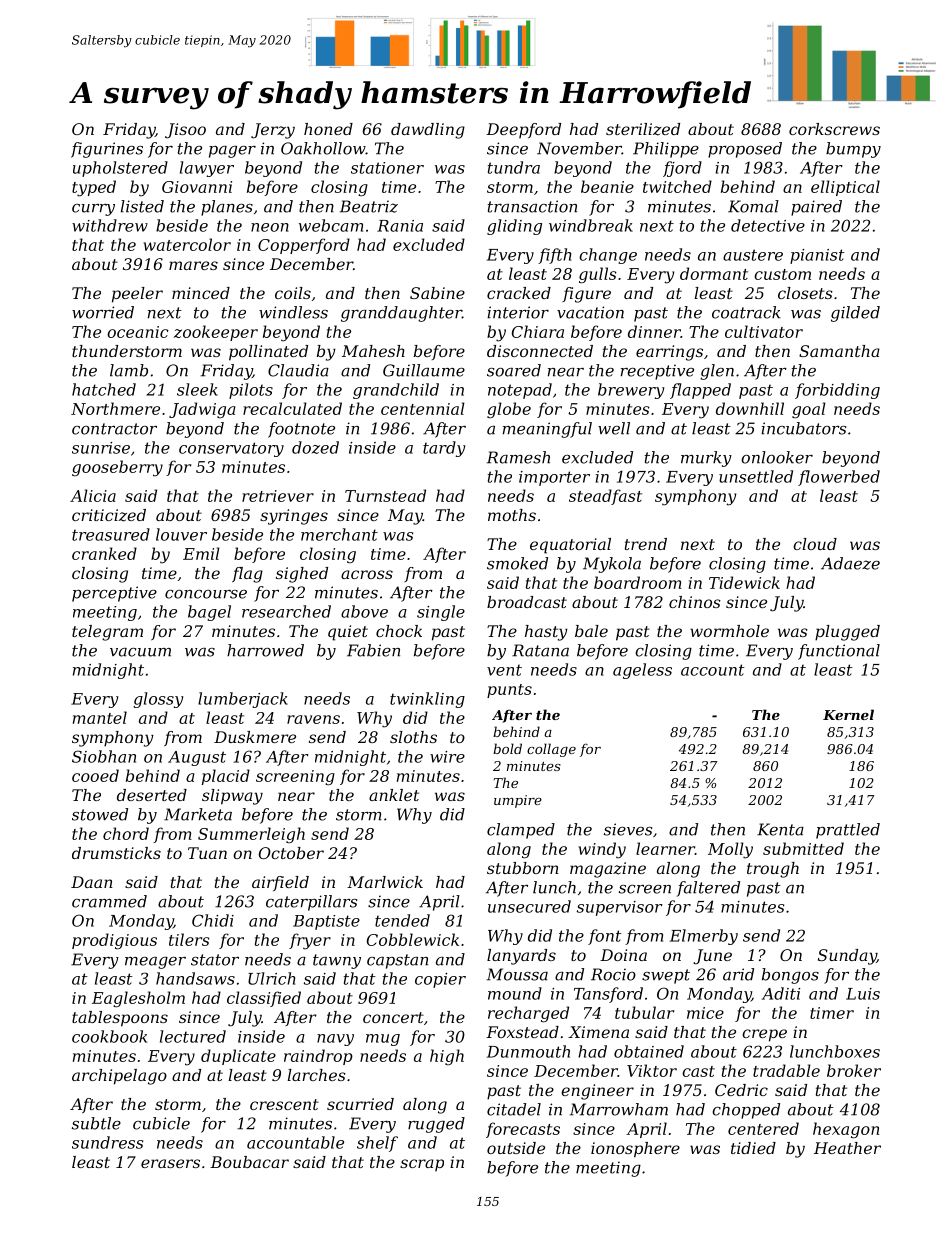 The height and width of the page is (1233, 952). Describe the element at coordinates (514, 167) in the page. I see `tundra` at that location.
